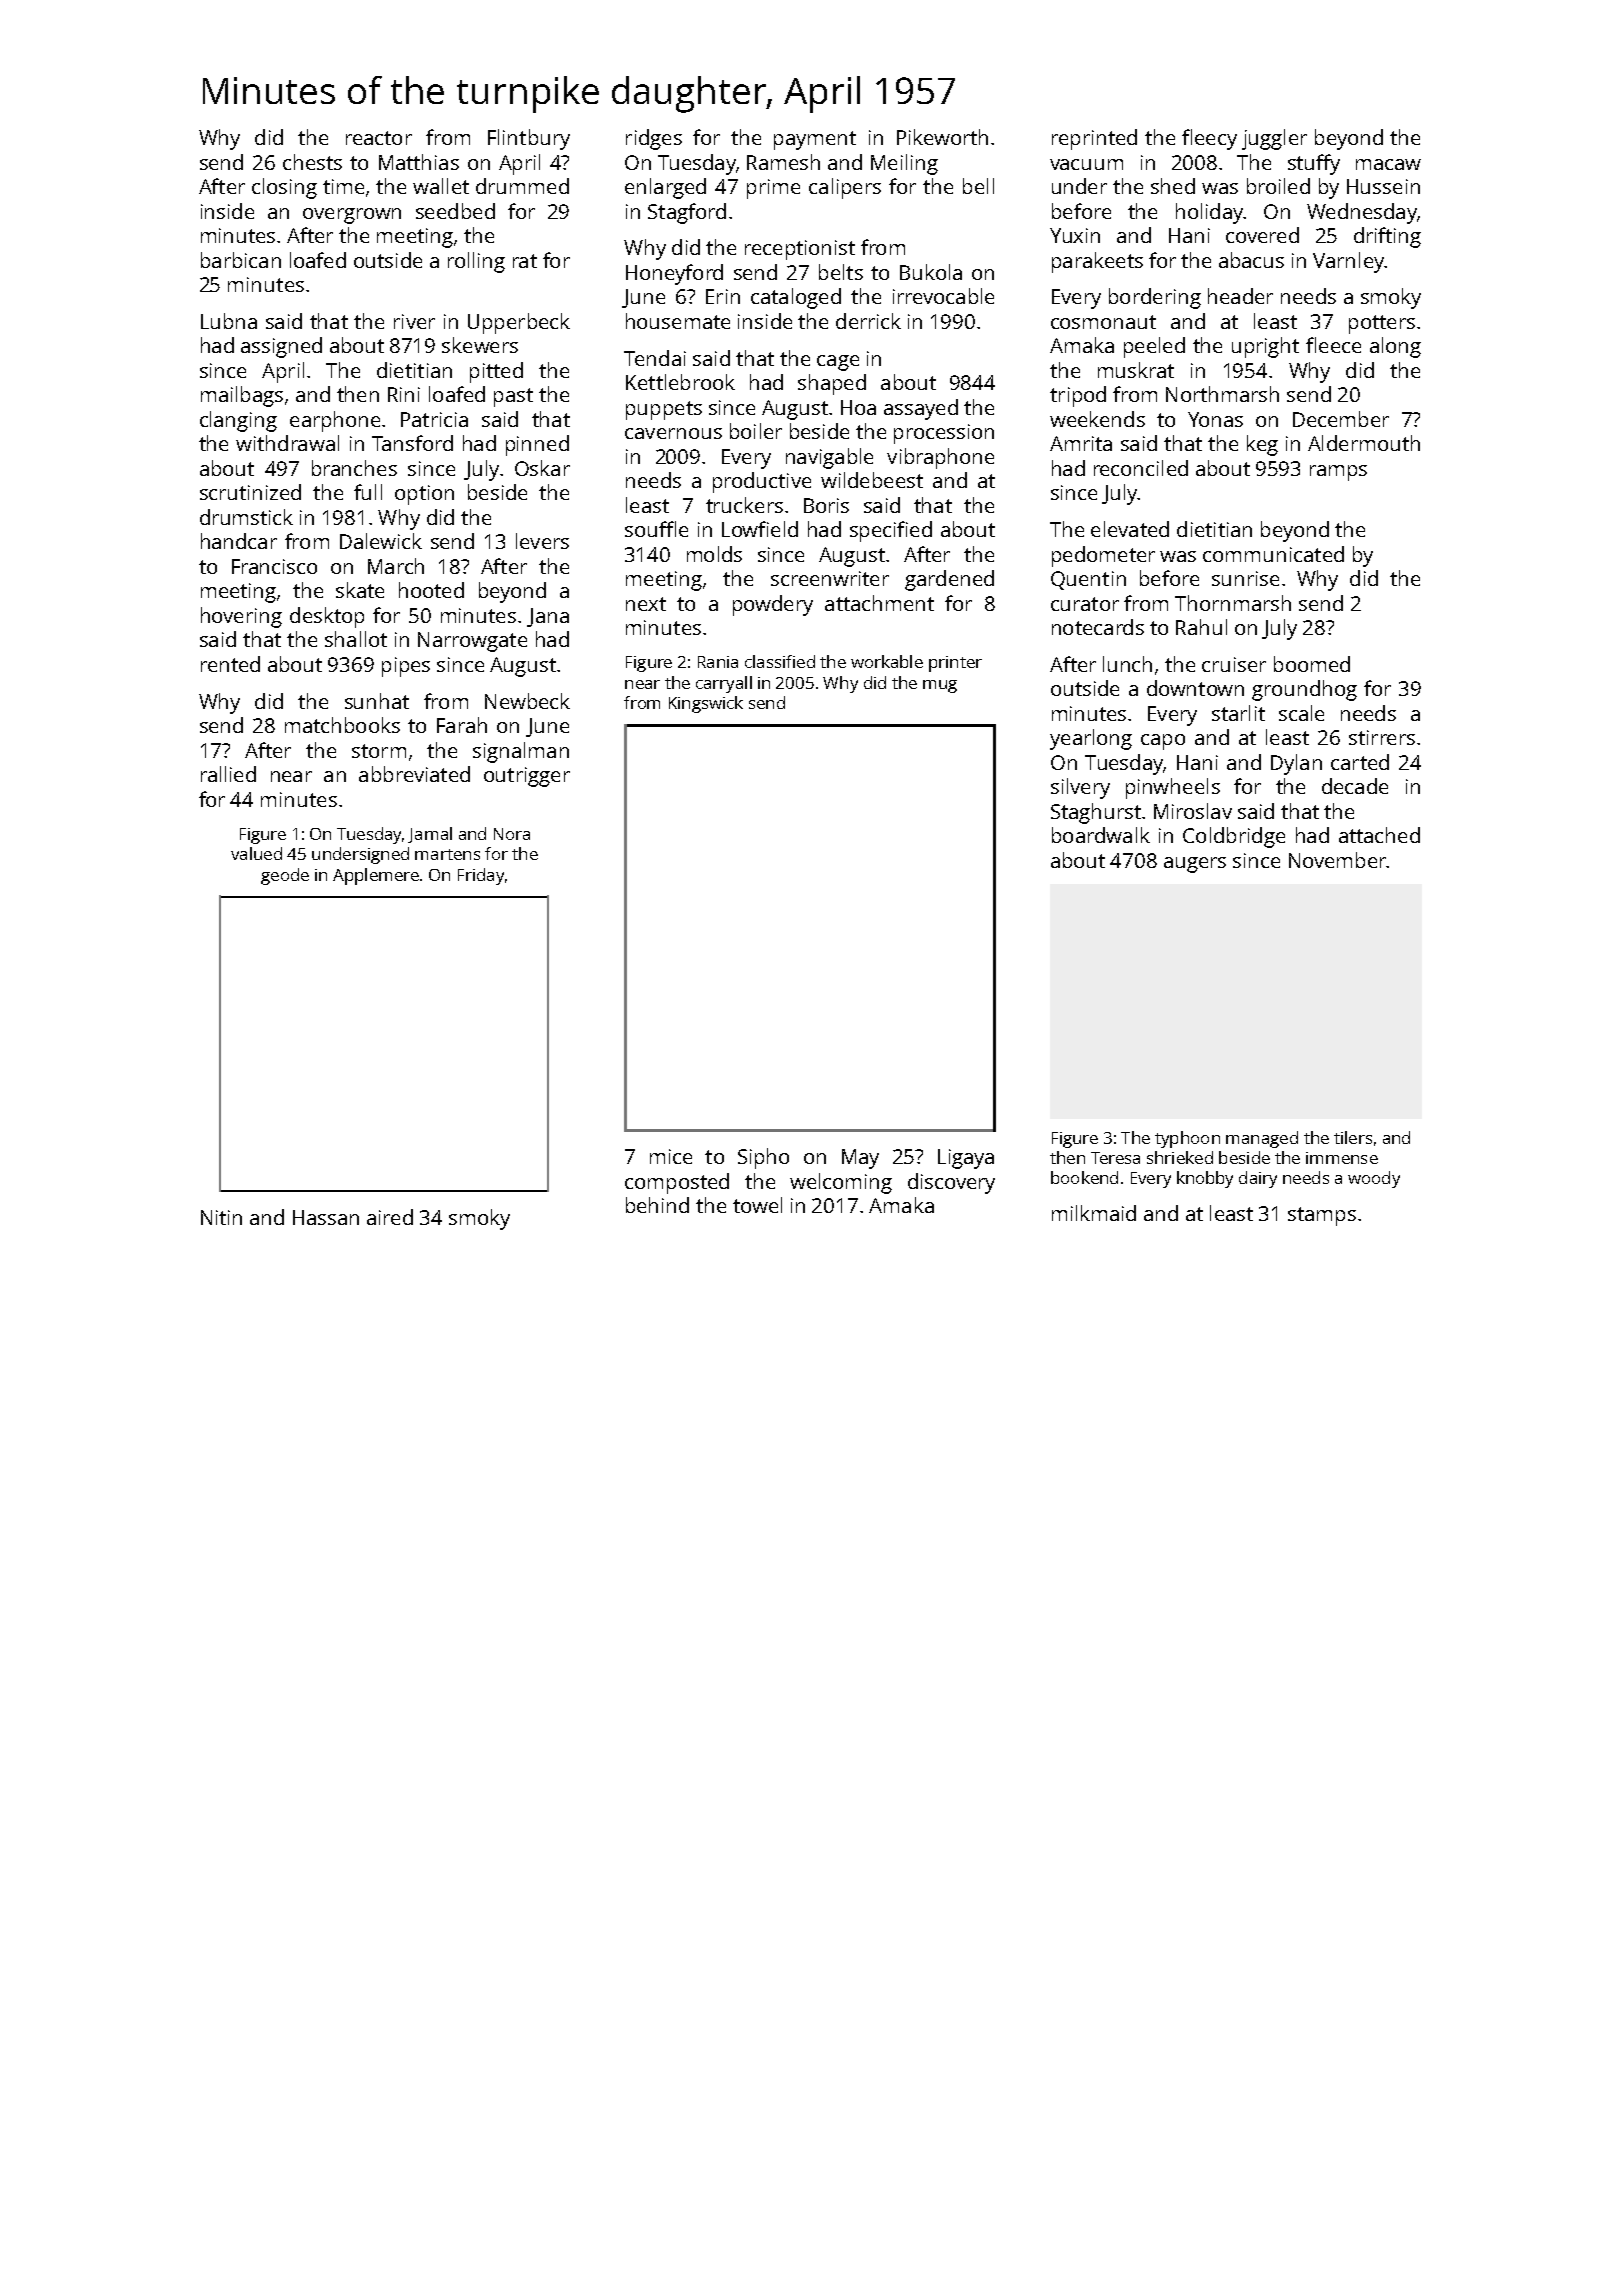  What do you see at coordinates (256, 853) in the screenshot?
I see `valued` at bounding box center [256, 853].
